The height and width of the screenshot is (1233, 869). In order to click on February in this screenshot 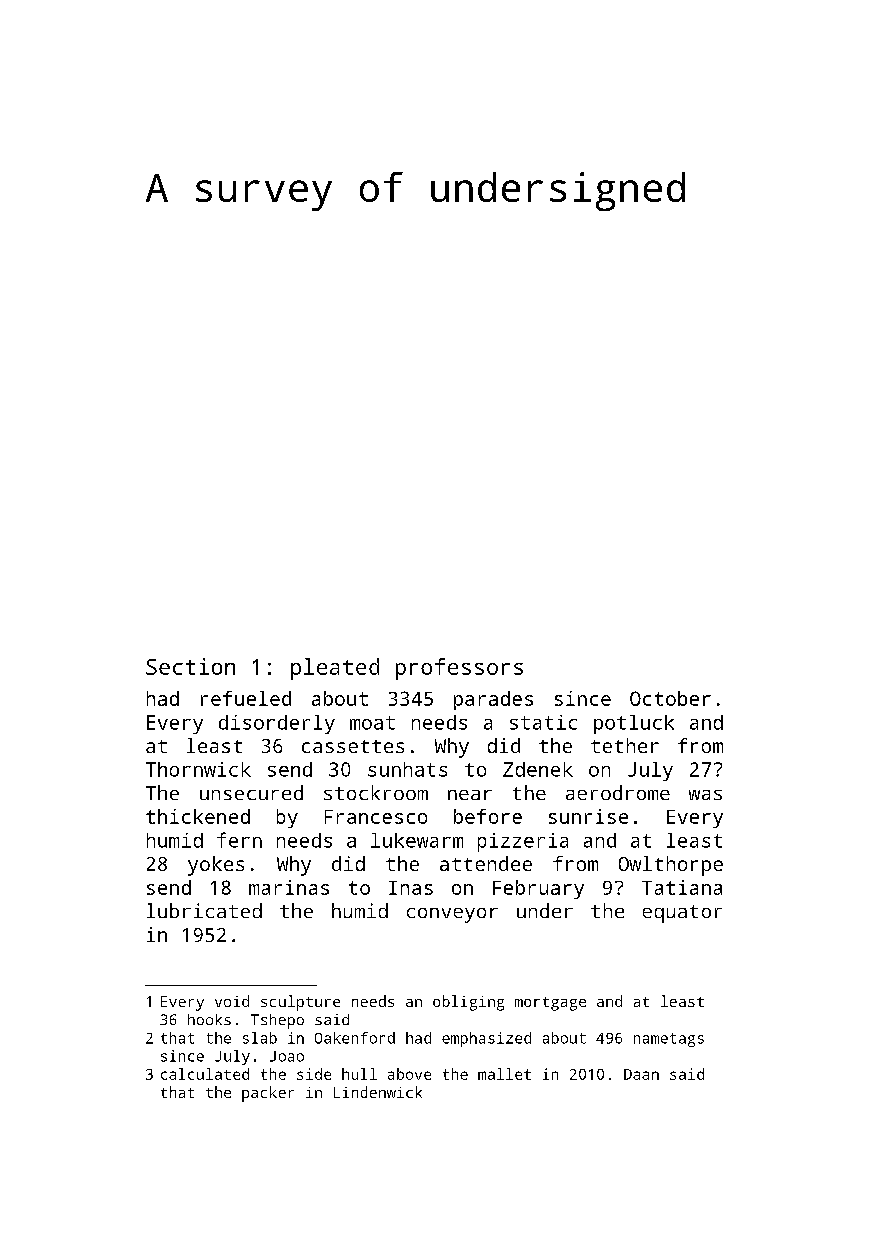, I will do `click(538, 889)`.
